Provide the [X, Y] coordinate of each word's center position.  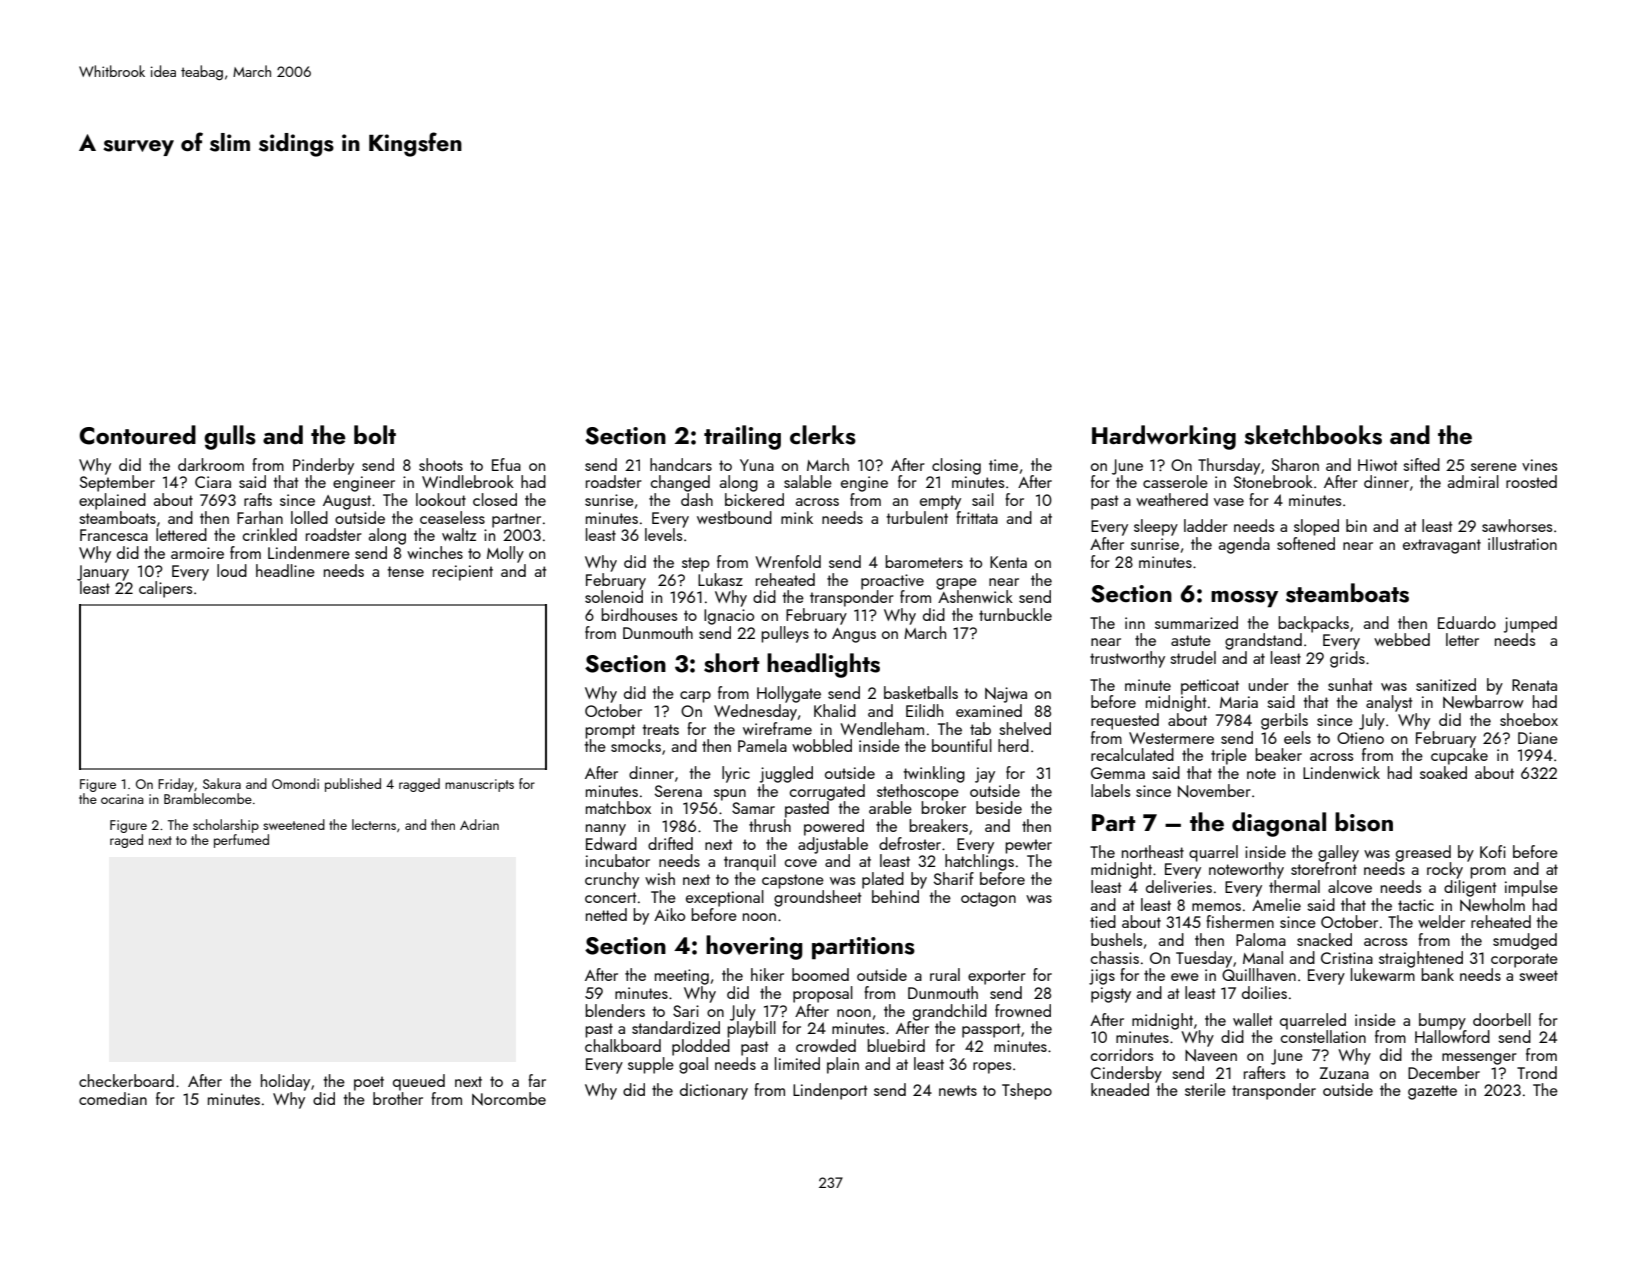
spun [730, 795]
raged [126, 841]
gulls [230, 437]
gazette [1432, 1092]
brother [398, 1098]
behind [895, 896]
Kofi [1493, 851]
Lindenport [830, 1091]
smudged [1525, 941]
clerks [823, 435]
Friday [176, 785]
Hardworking [1164, 437]
